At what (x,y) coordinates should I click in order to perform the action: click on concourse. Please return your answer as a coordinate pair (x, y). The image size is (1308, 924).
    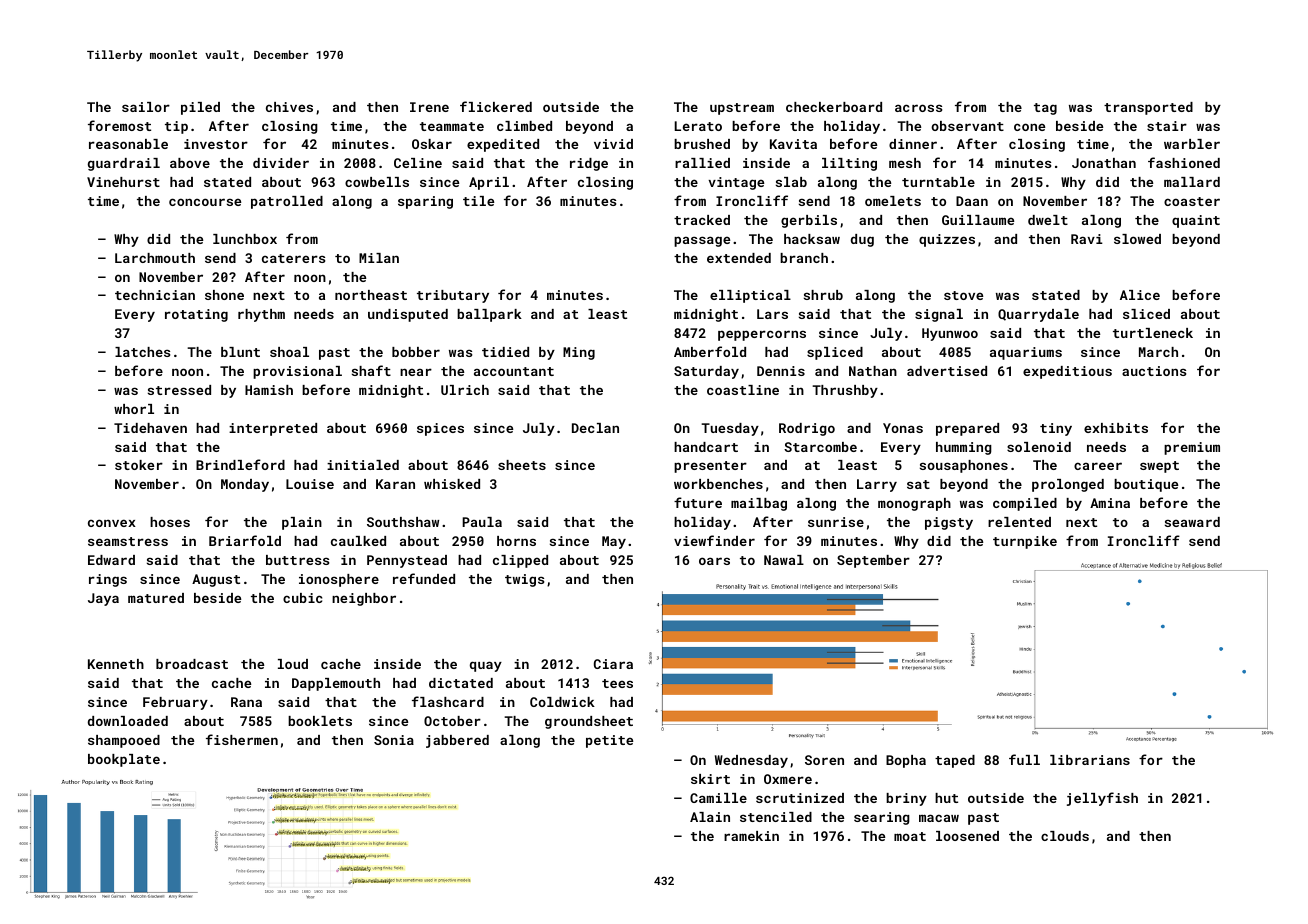
    Looking at the image, I should click on (205, 202).
